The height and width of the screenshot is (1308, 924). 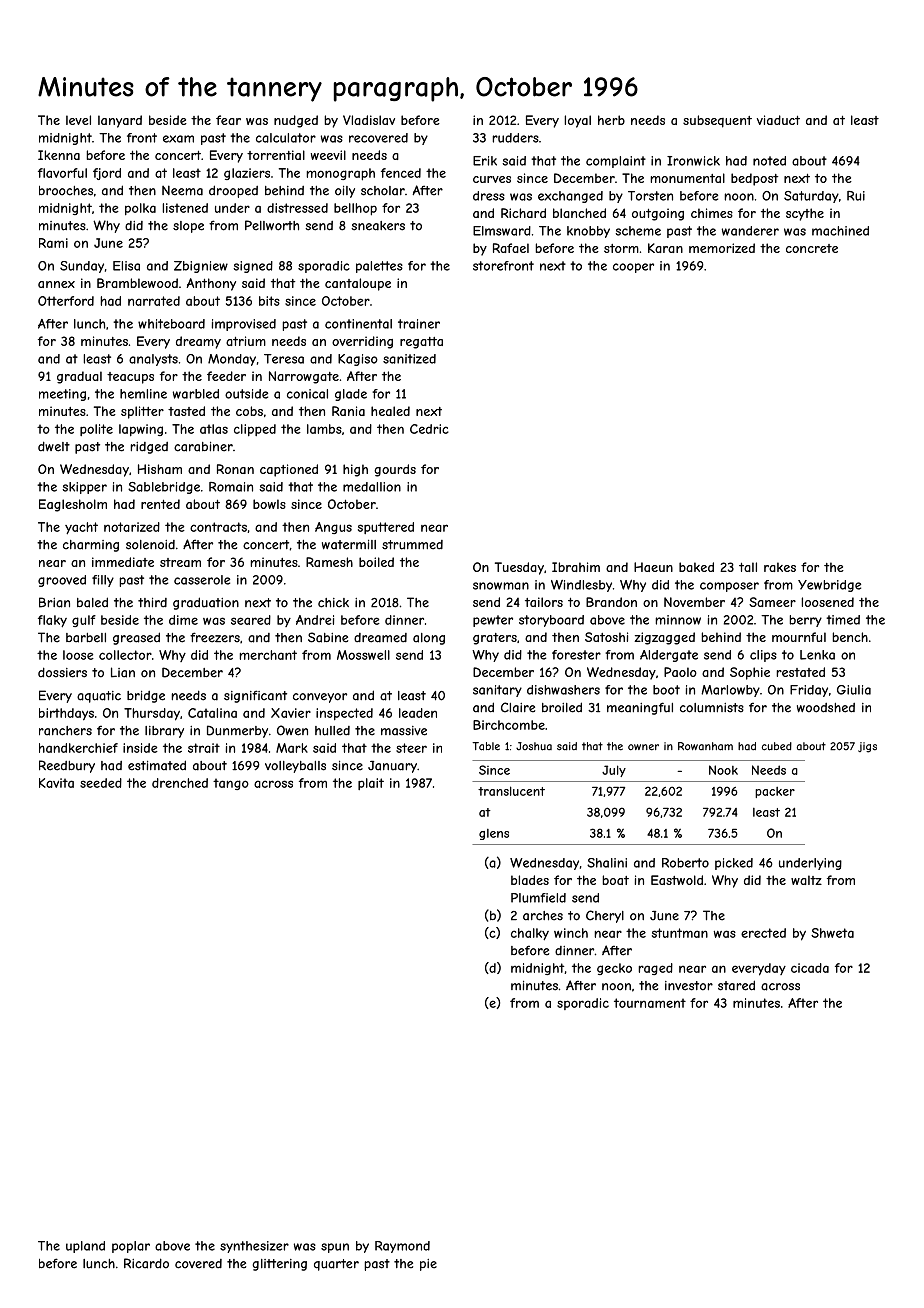 I want to click on machined, so click(x=840, y=231).
